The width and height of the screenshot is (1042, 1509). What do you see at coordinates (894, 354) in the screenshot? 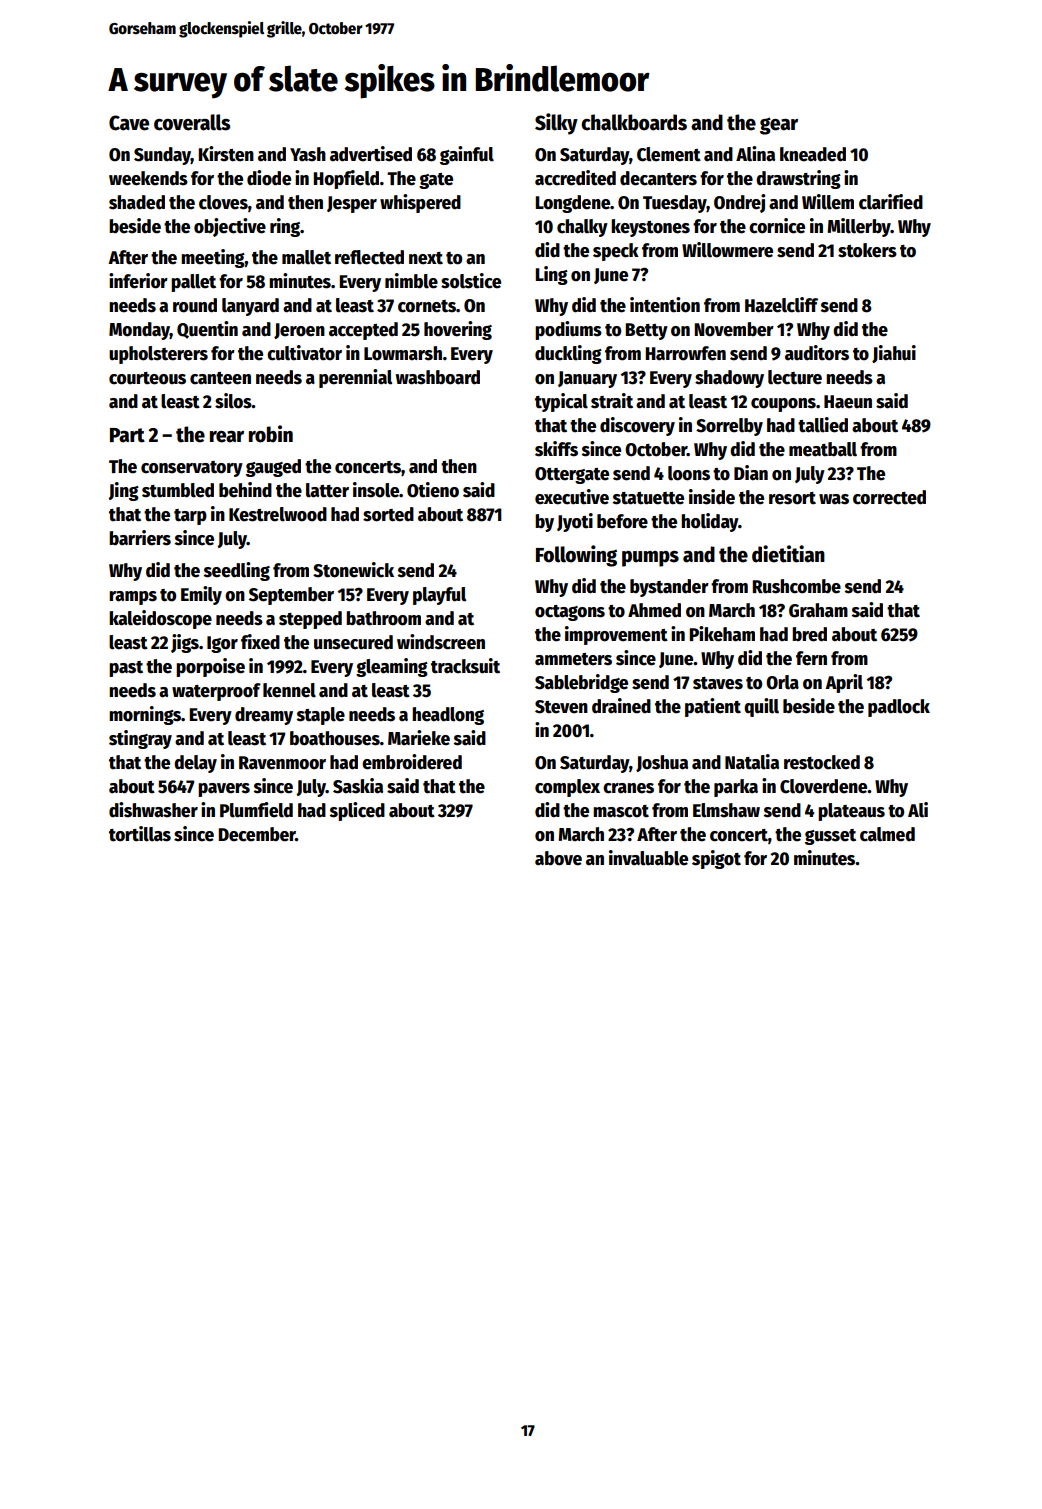
I see `Jiahui` at bounding box center [894, 354].
